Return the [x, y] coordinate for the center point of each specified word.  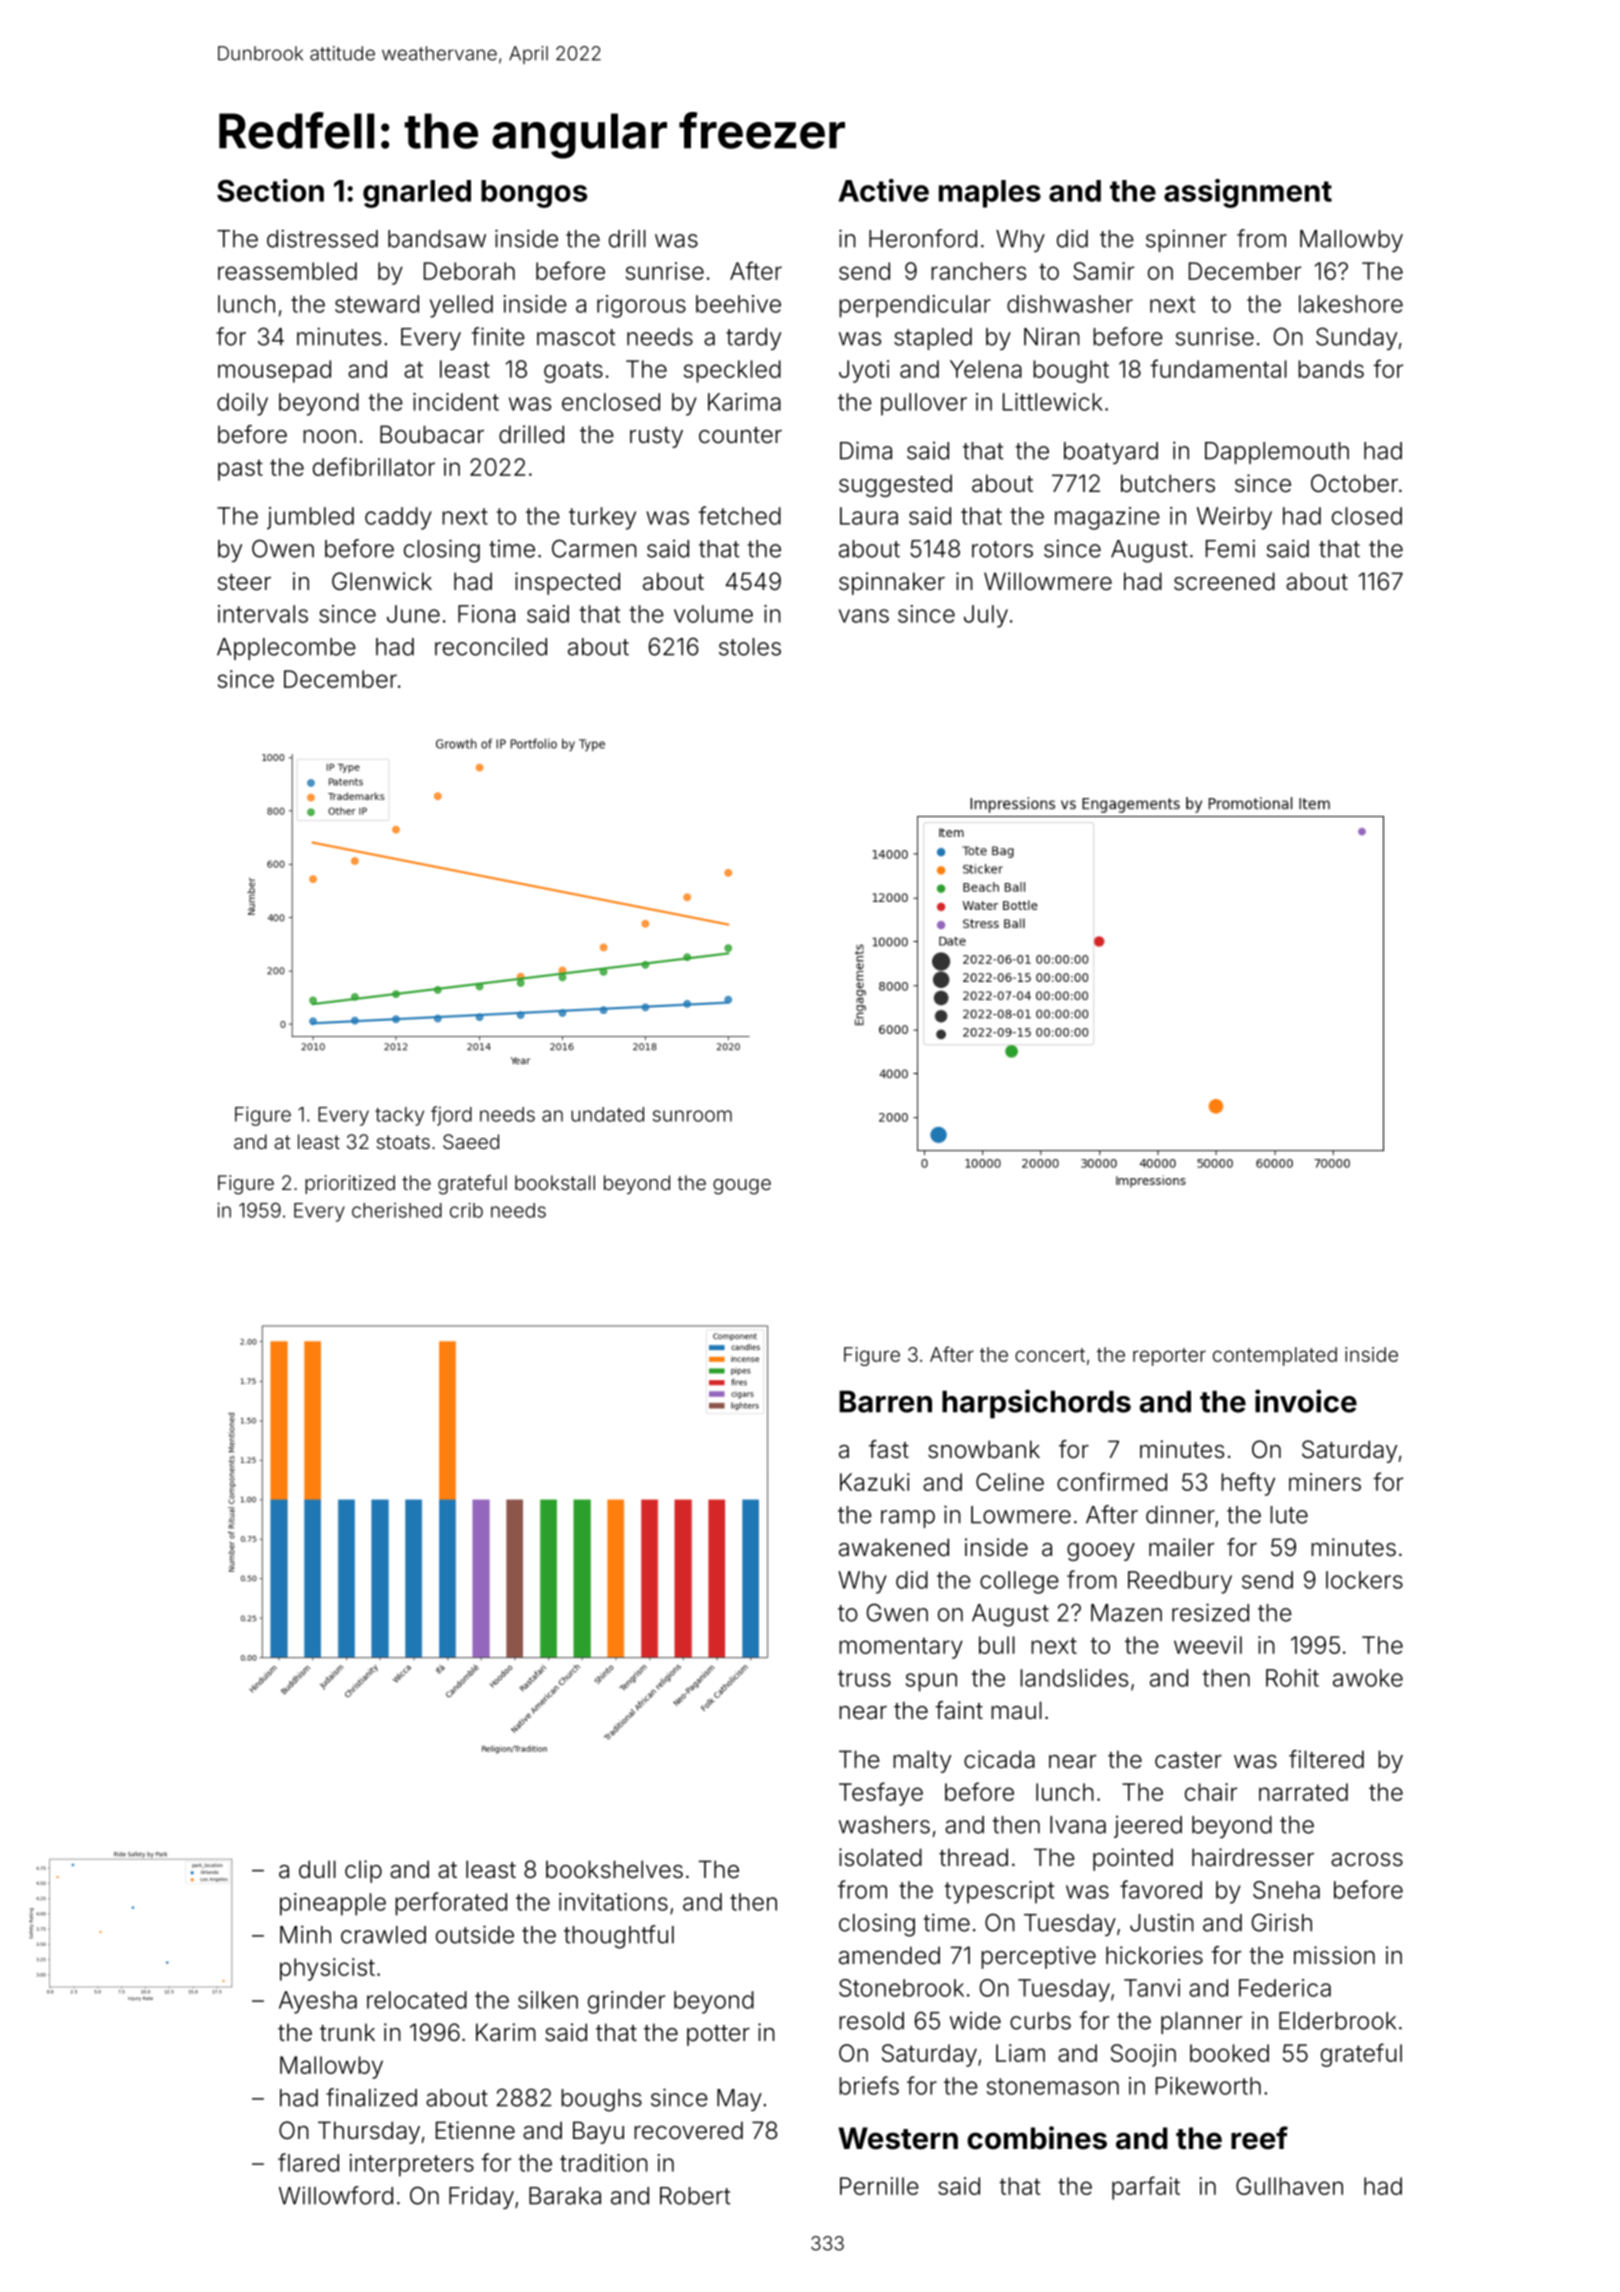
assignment [1248, 193]
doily [242, 404]
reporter [1169, 1357]
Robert [695, 2196]
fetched [739, 515]
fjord [451, 1116]
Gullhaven [1289, 2186]
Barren [885, 1402]
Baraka [565, 2196]
